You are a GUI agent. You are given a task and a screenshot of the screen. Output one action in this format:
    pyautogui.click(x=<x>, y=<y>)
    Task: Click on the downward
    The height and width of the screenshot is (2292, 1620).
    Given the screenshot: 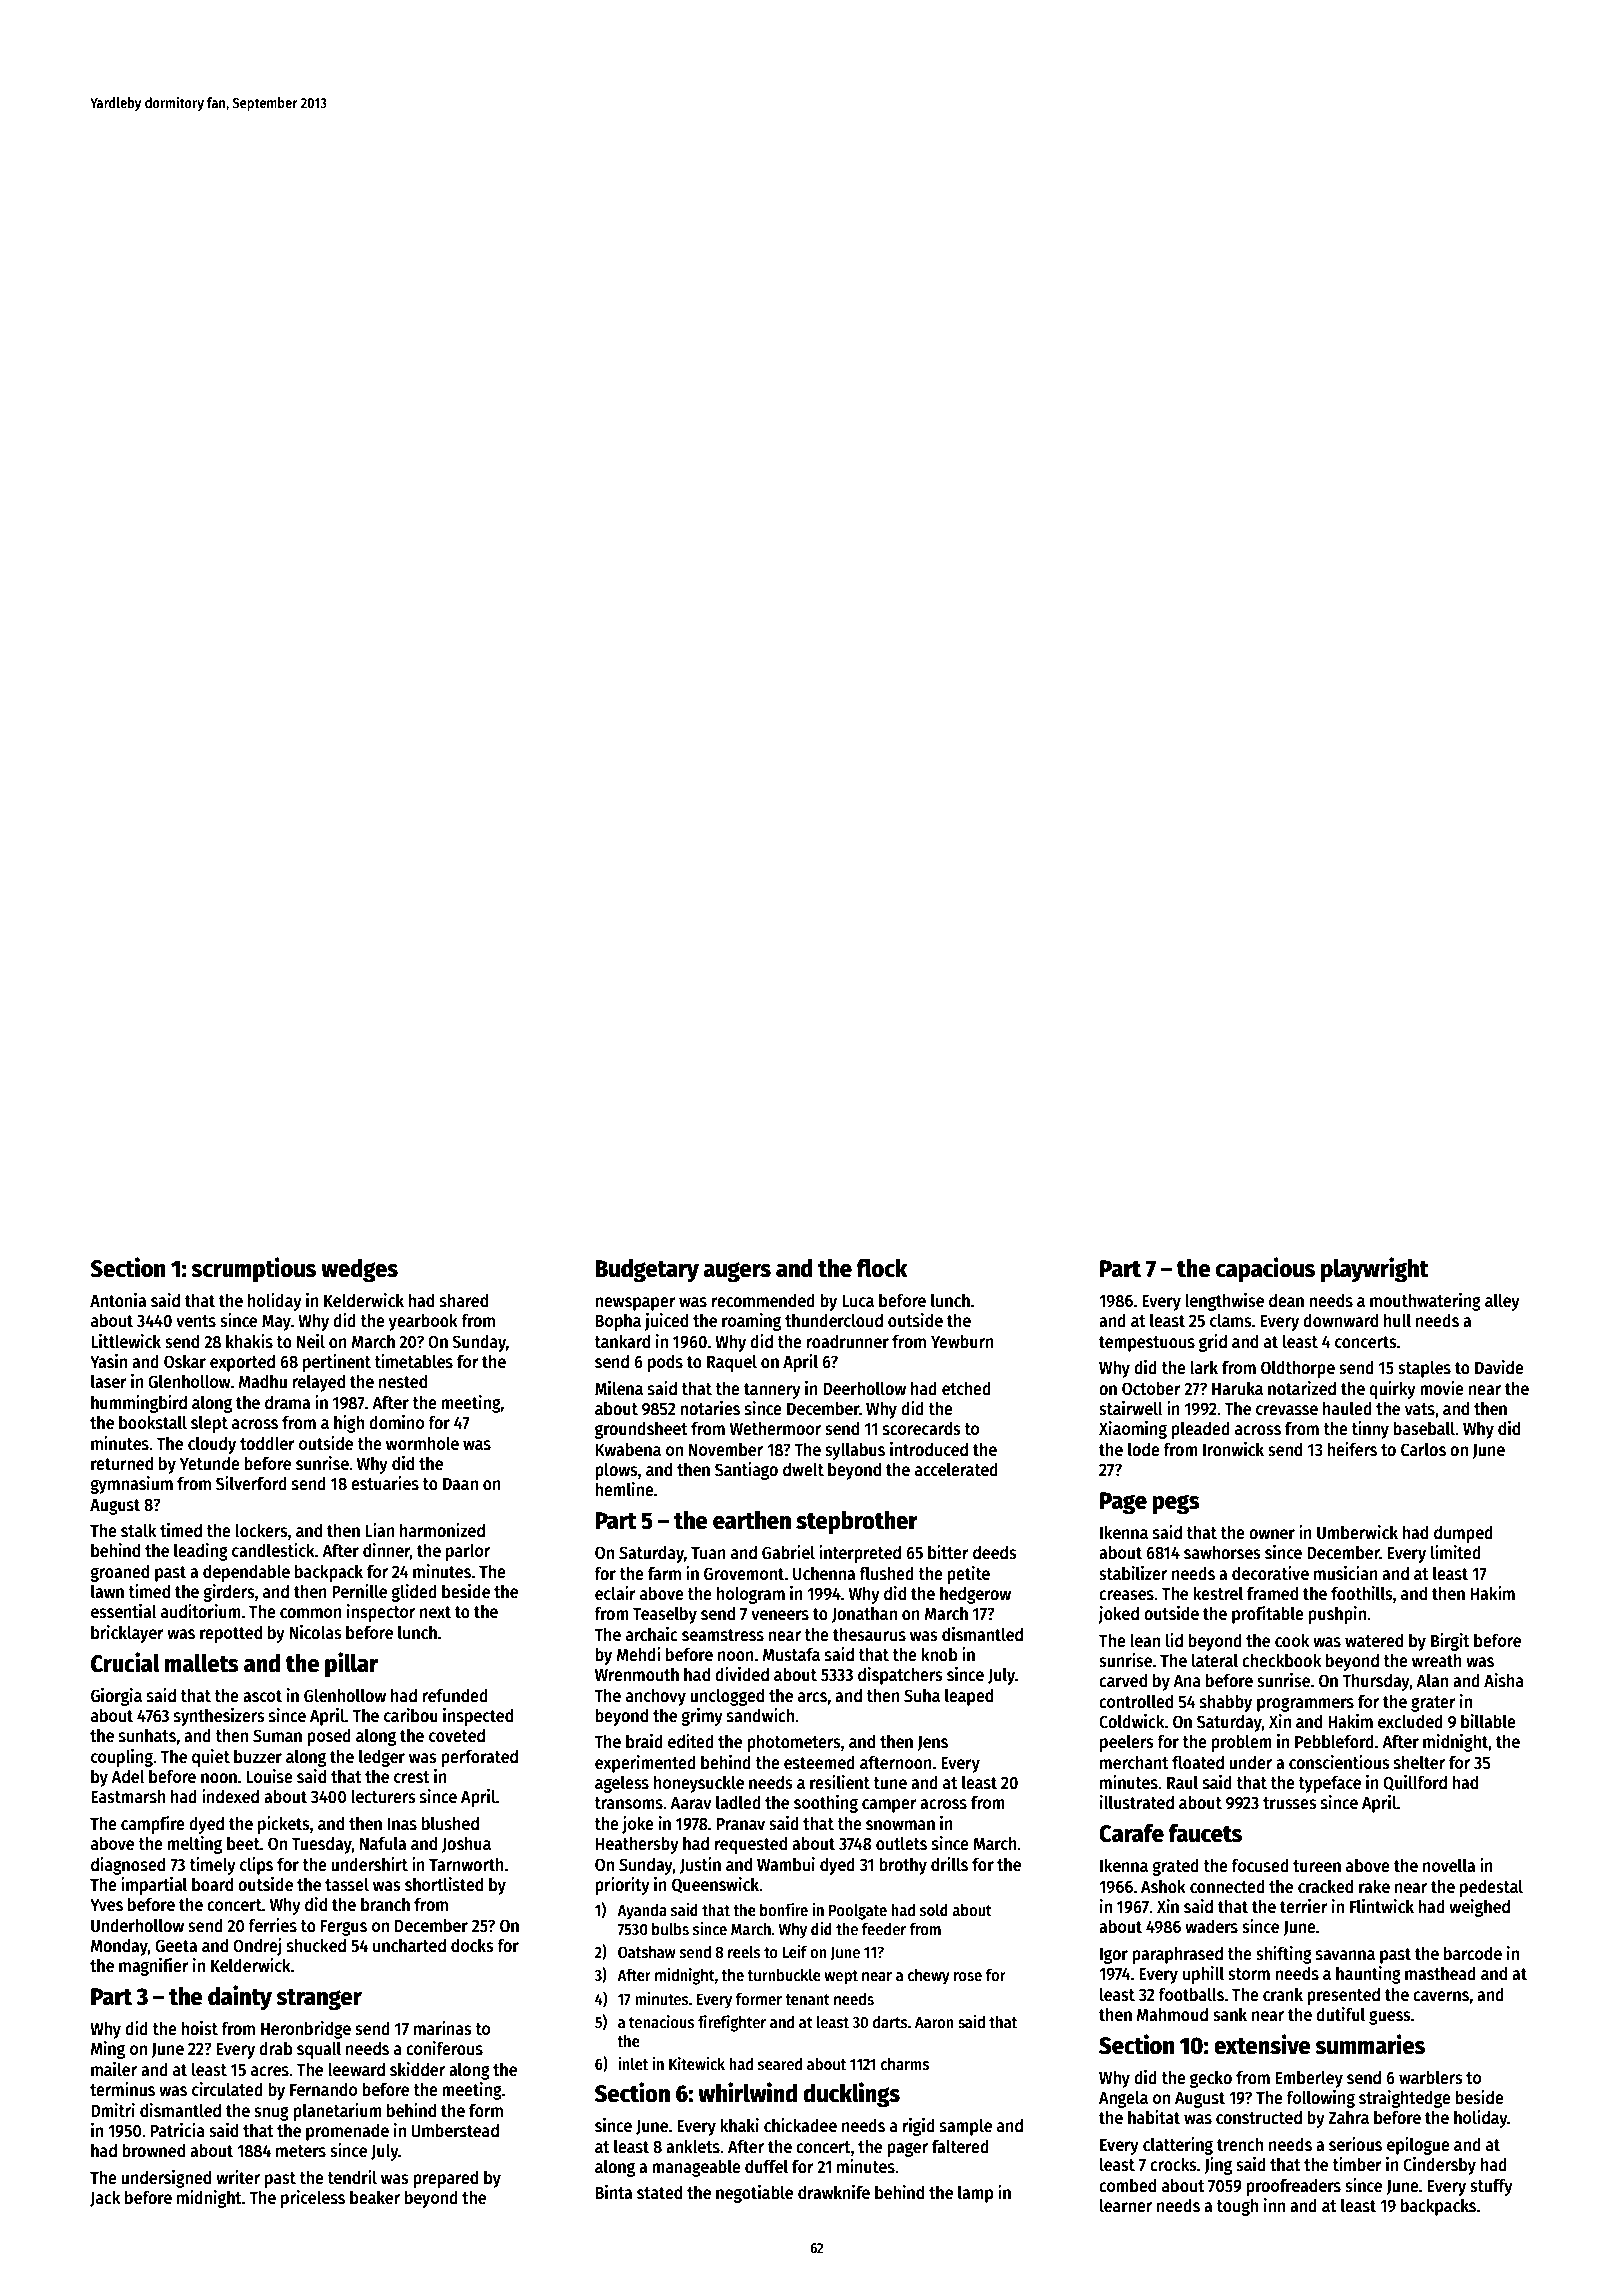 What is the action you would take?
    pyautogui.click(x=1340, y=1320)
